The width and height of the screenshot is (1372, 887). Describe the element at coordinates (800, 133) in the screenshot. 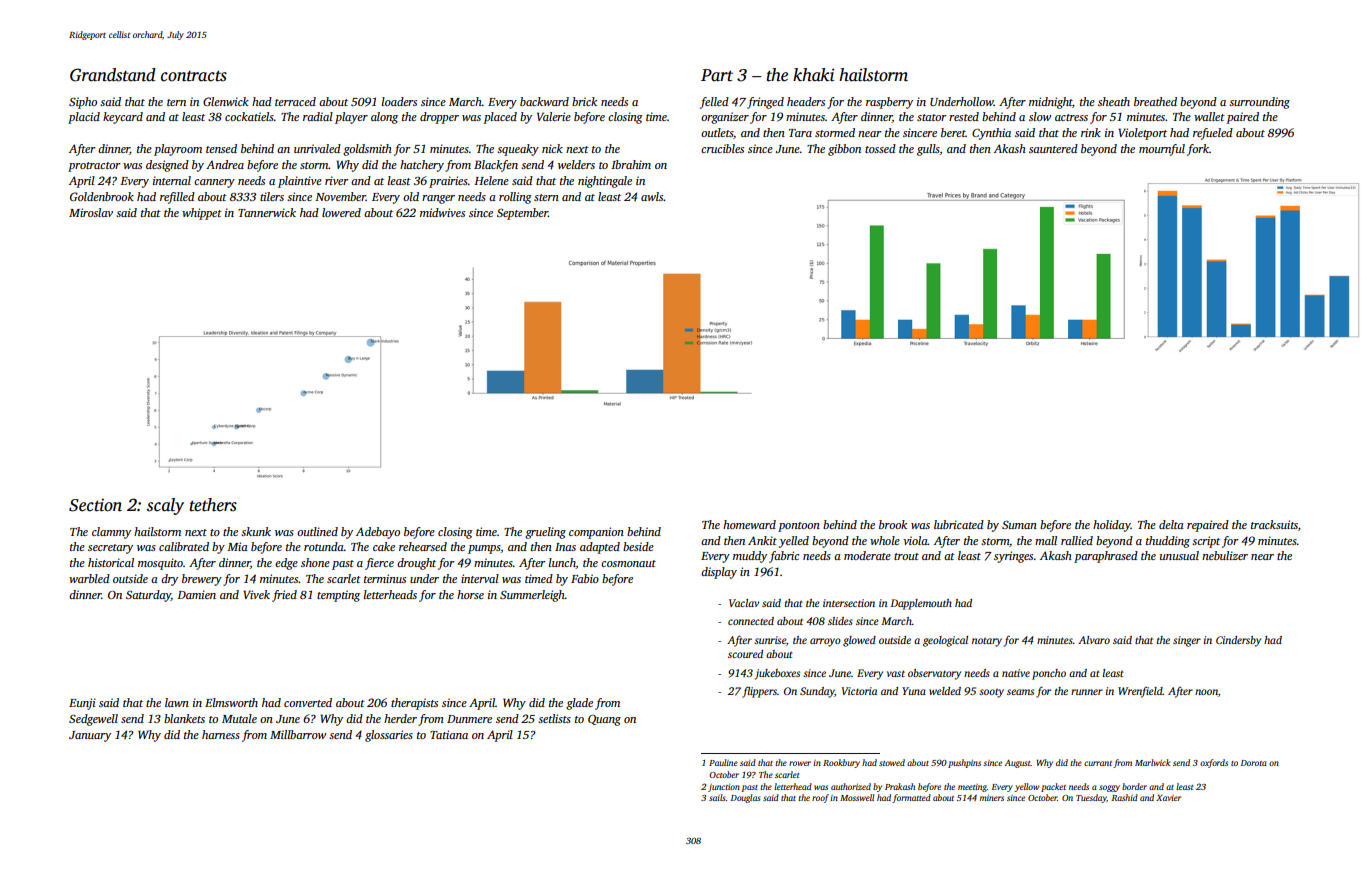

I see `Tara` at that location.
